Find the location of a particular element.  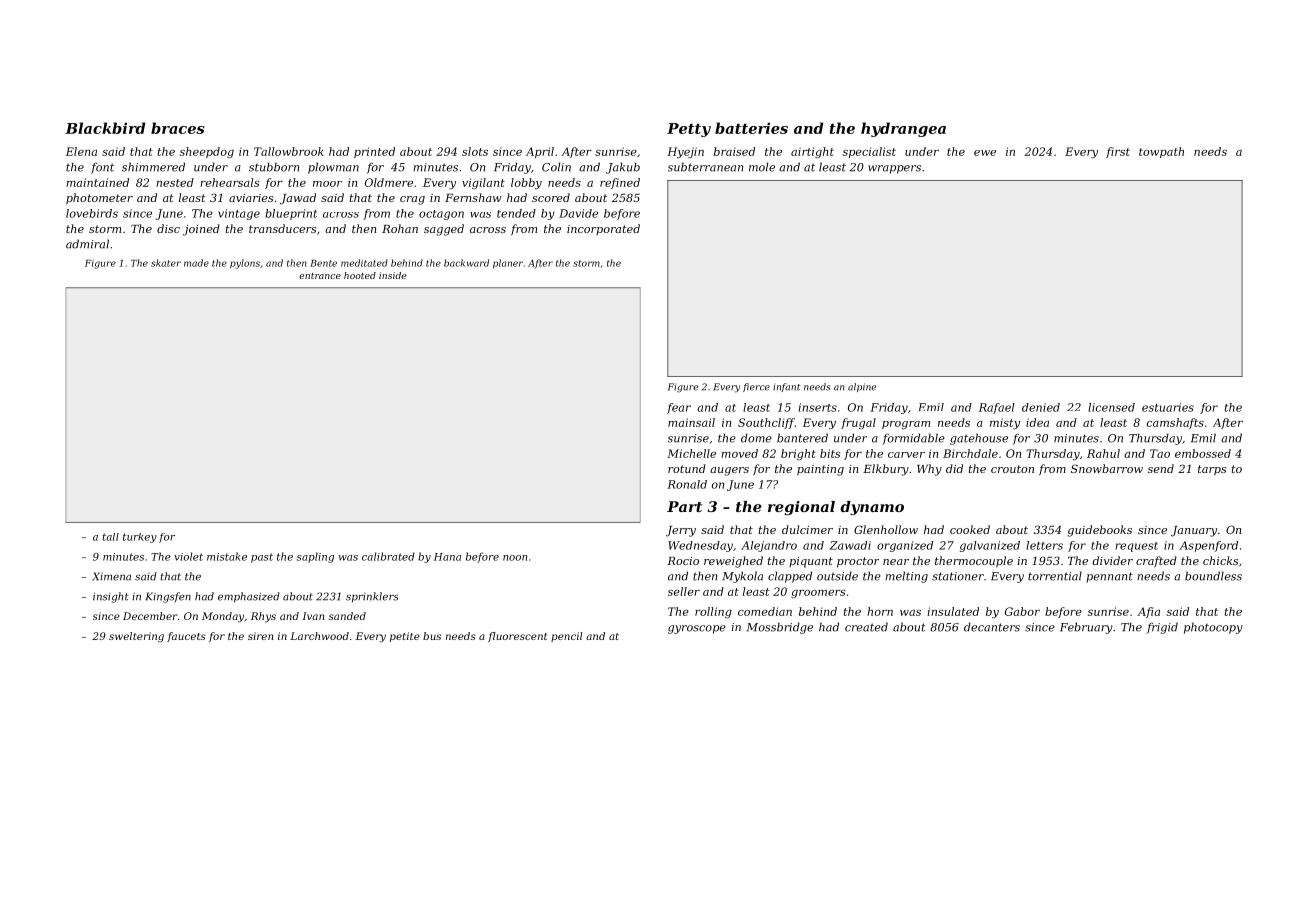

planer is located at coordinates (508, 264).
